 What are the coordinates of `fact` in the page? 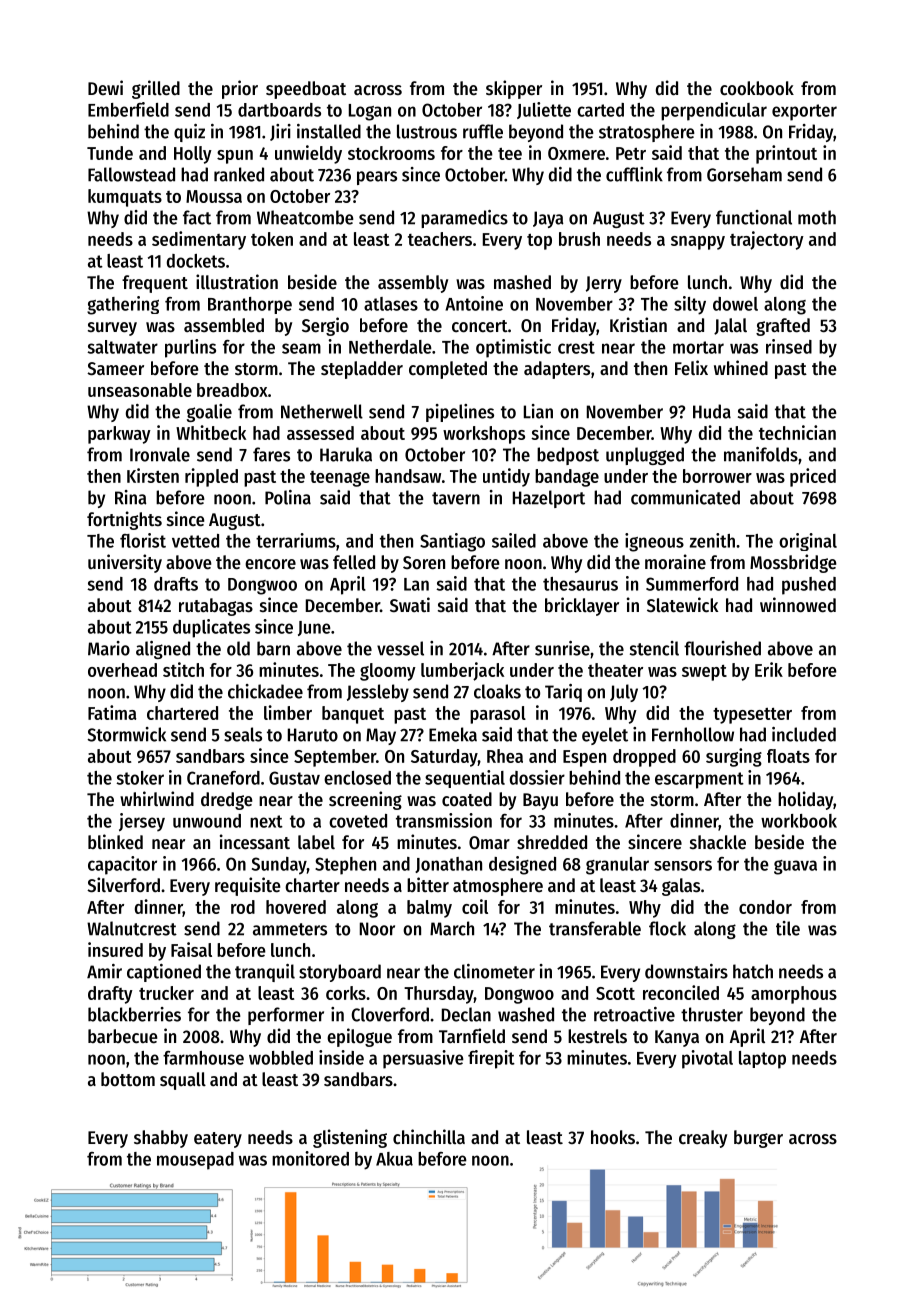 It's located at (197, 217).
